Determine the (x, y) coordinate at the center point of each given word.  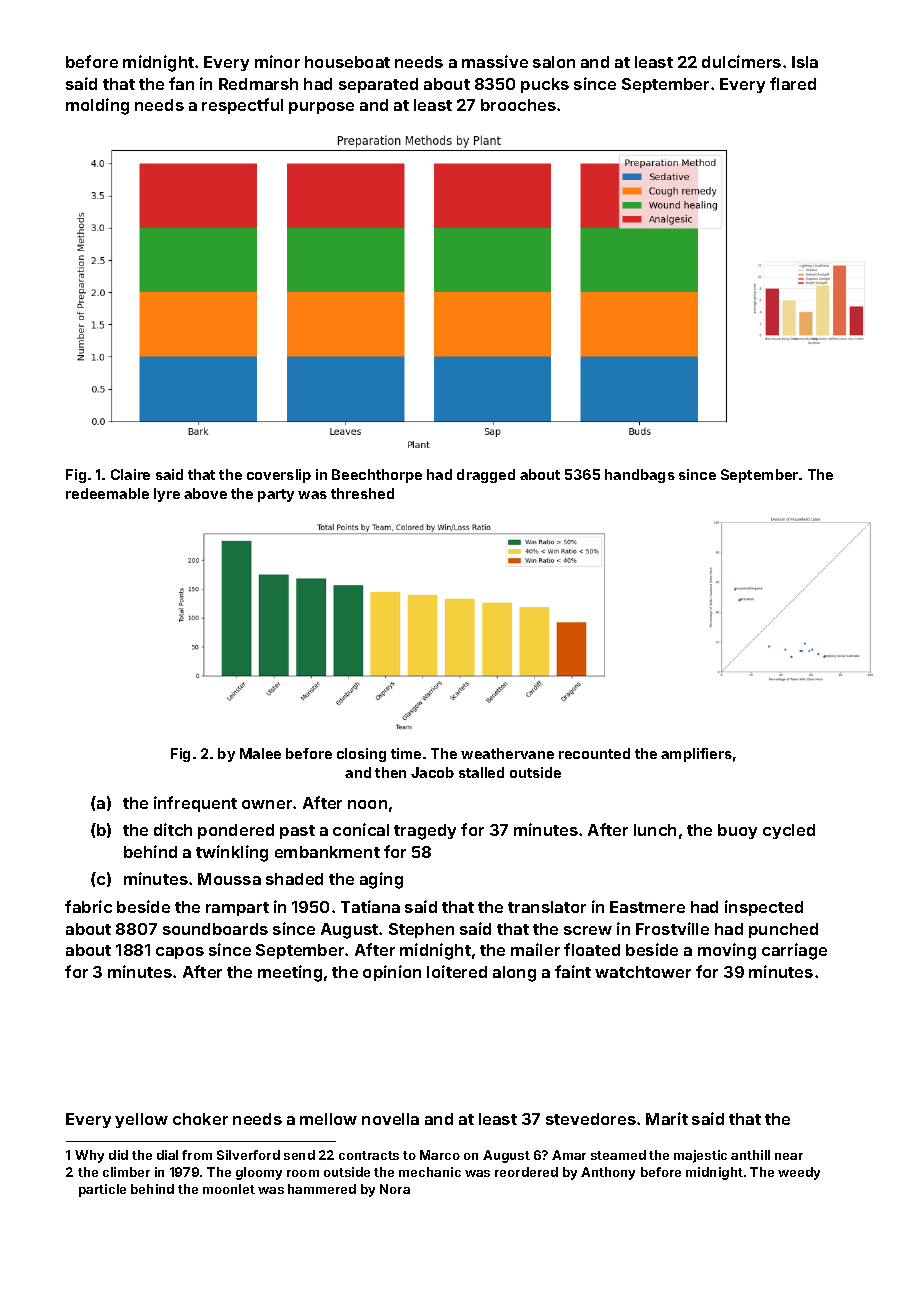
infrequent (195, 804)
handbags (640, 476)
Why (89, 1156)
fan (181, 83)
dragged (486, 476)
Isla (805, 62)
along (514, 974)
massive (495, 61)
